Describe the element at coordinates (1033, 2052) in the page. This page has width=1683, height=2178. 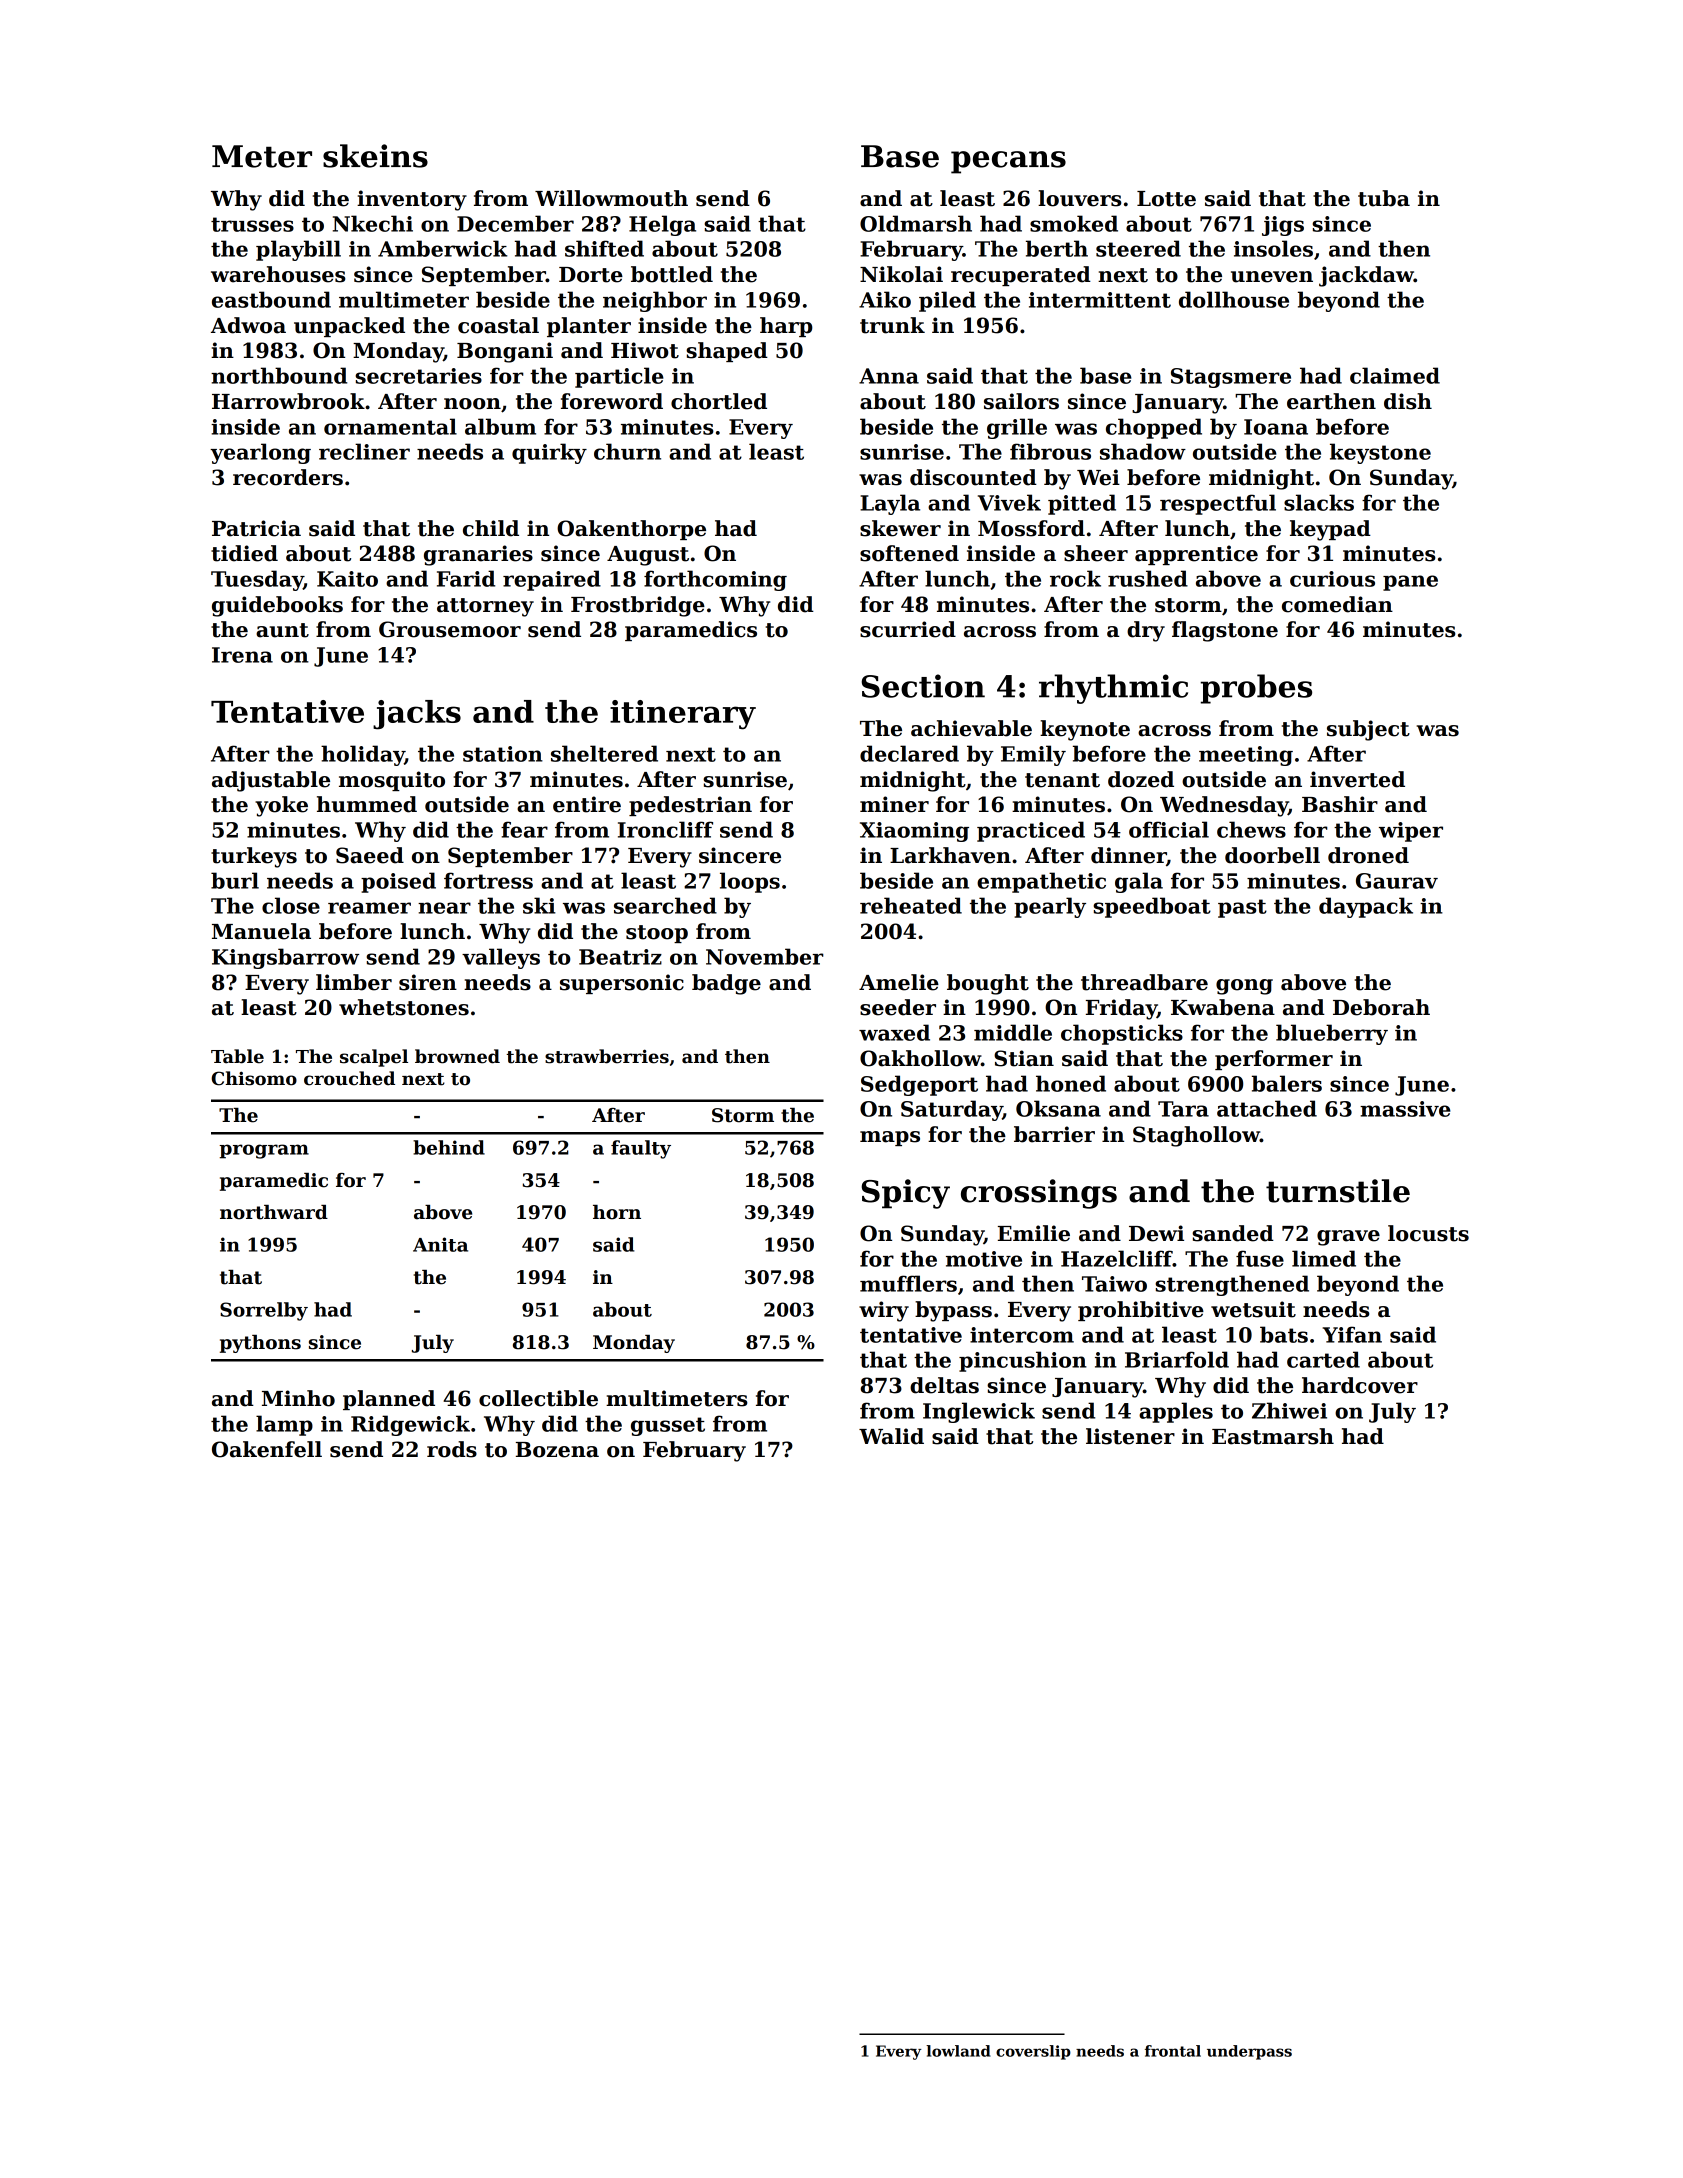
I see `coverslip` at that location.
